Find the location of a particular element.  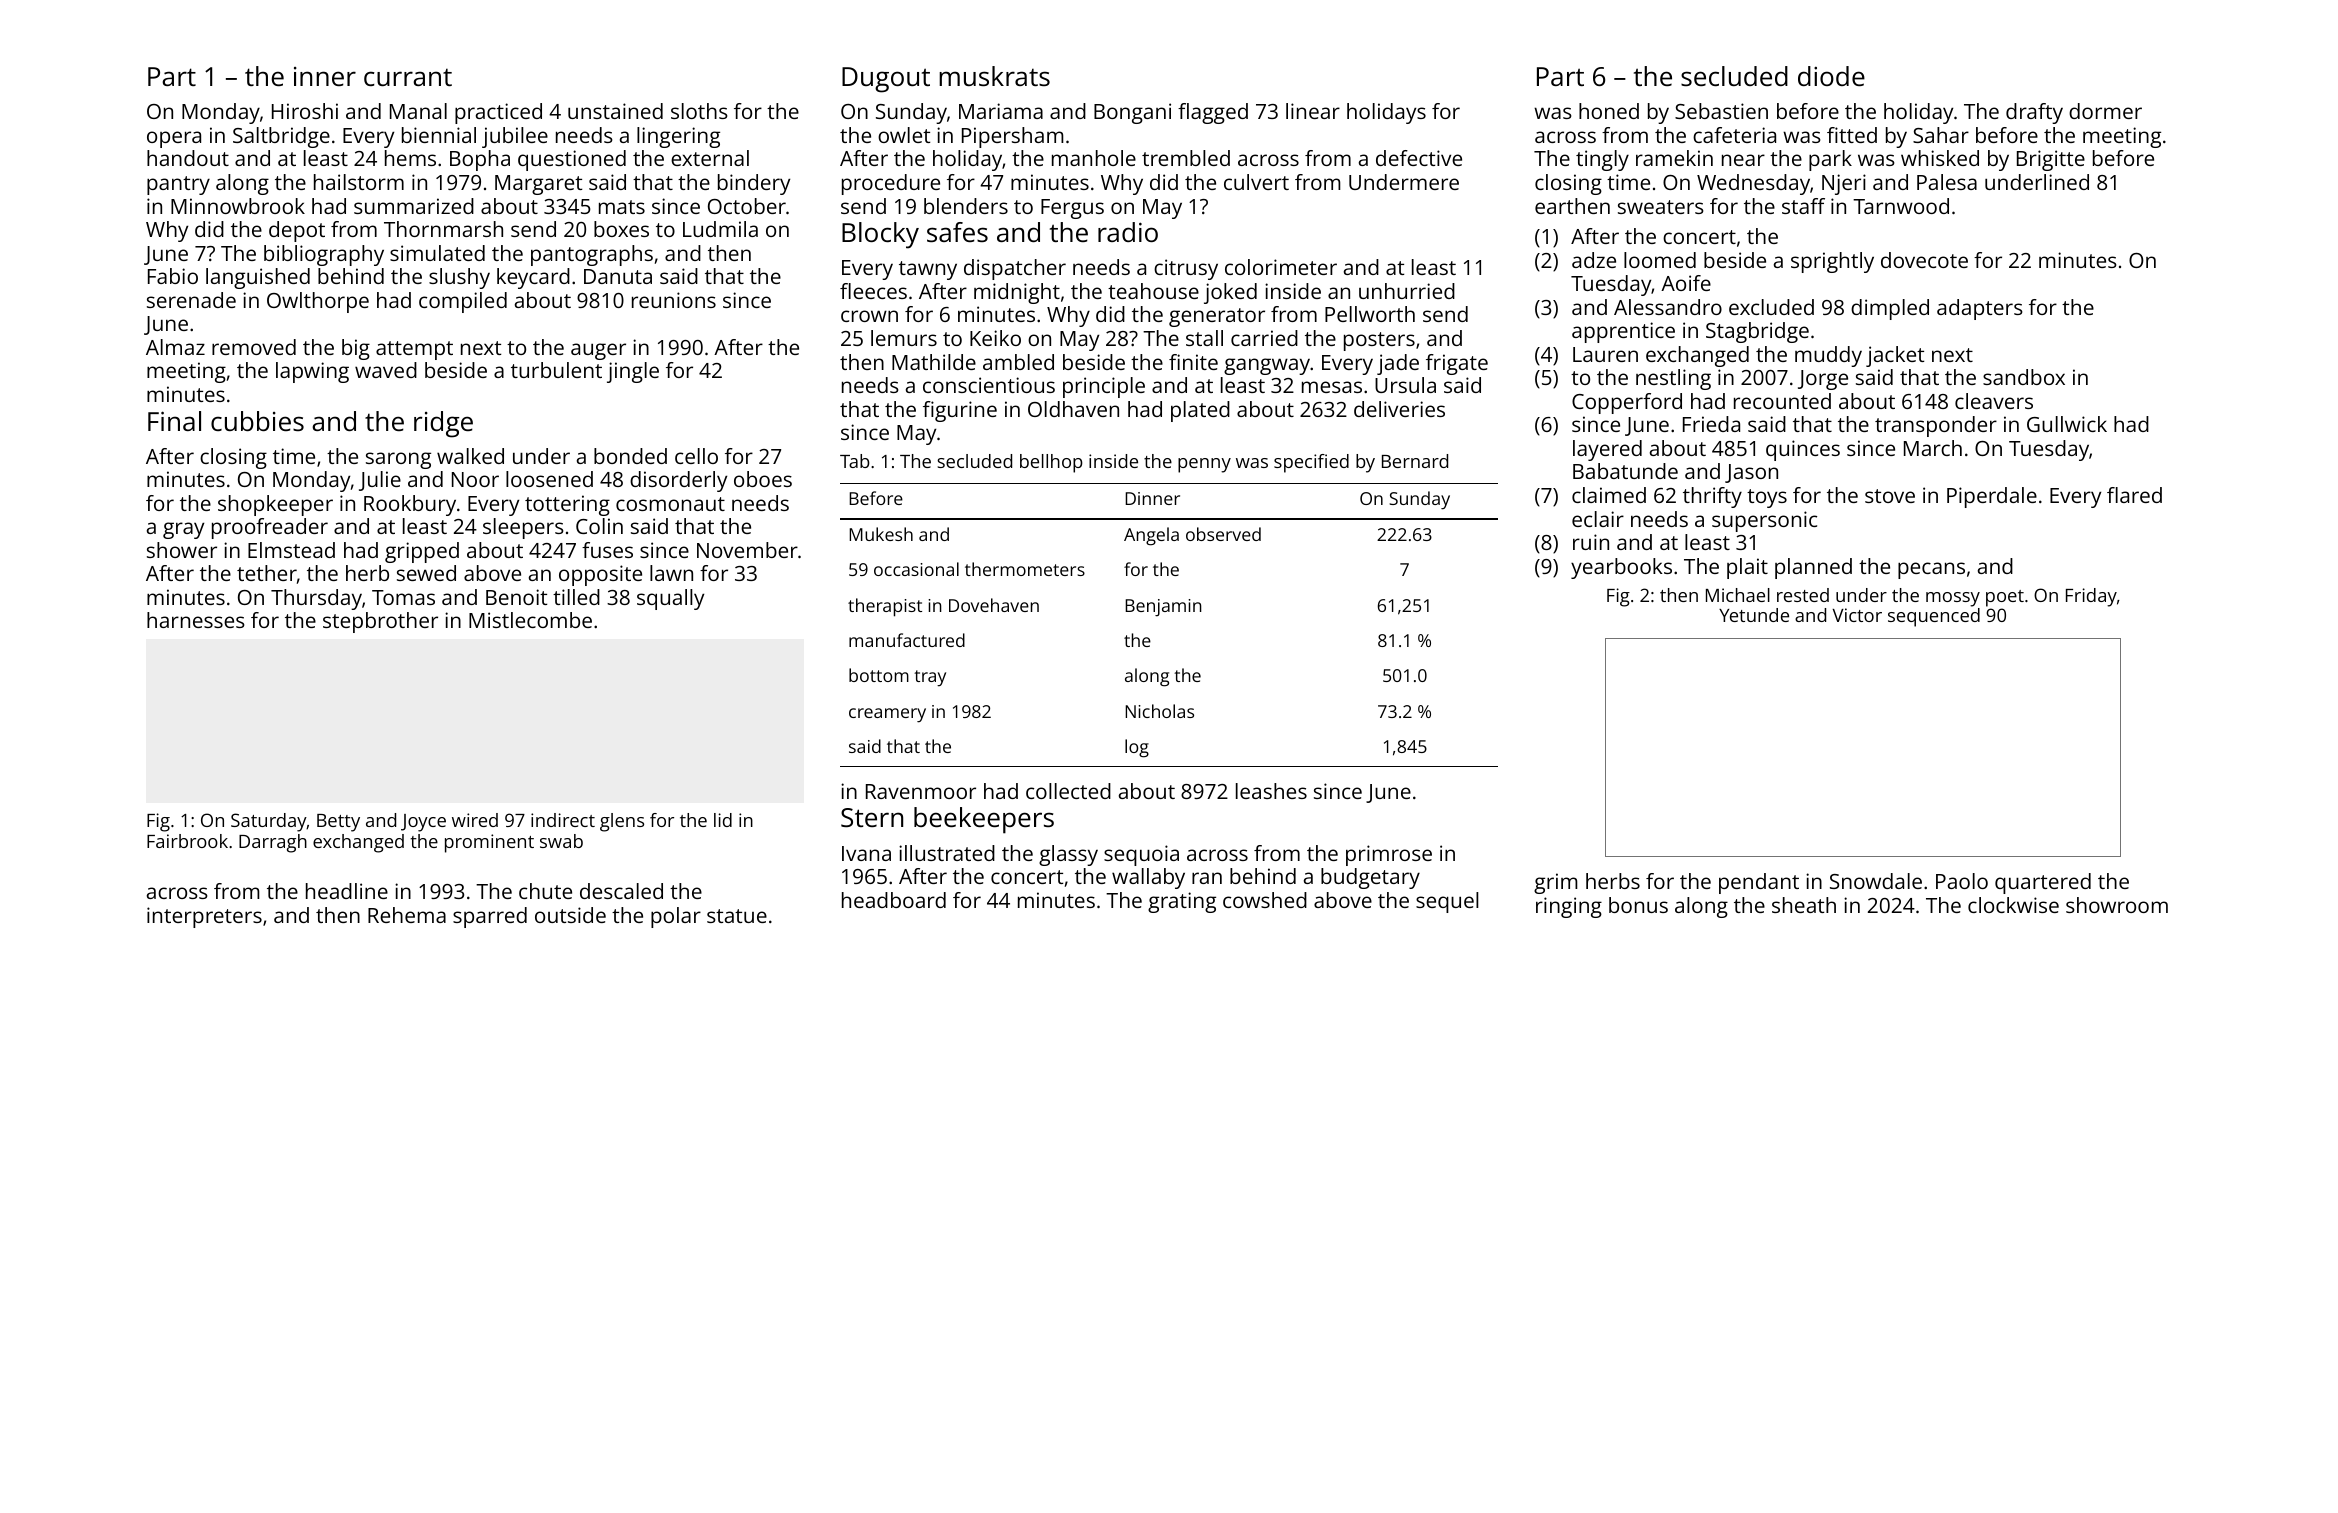

quartered is located at coordinates (2043, 883).
